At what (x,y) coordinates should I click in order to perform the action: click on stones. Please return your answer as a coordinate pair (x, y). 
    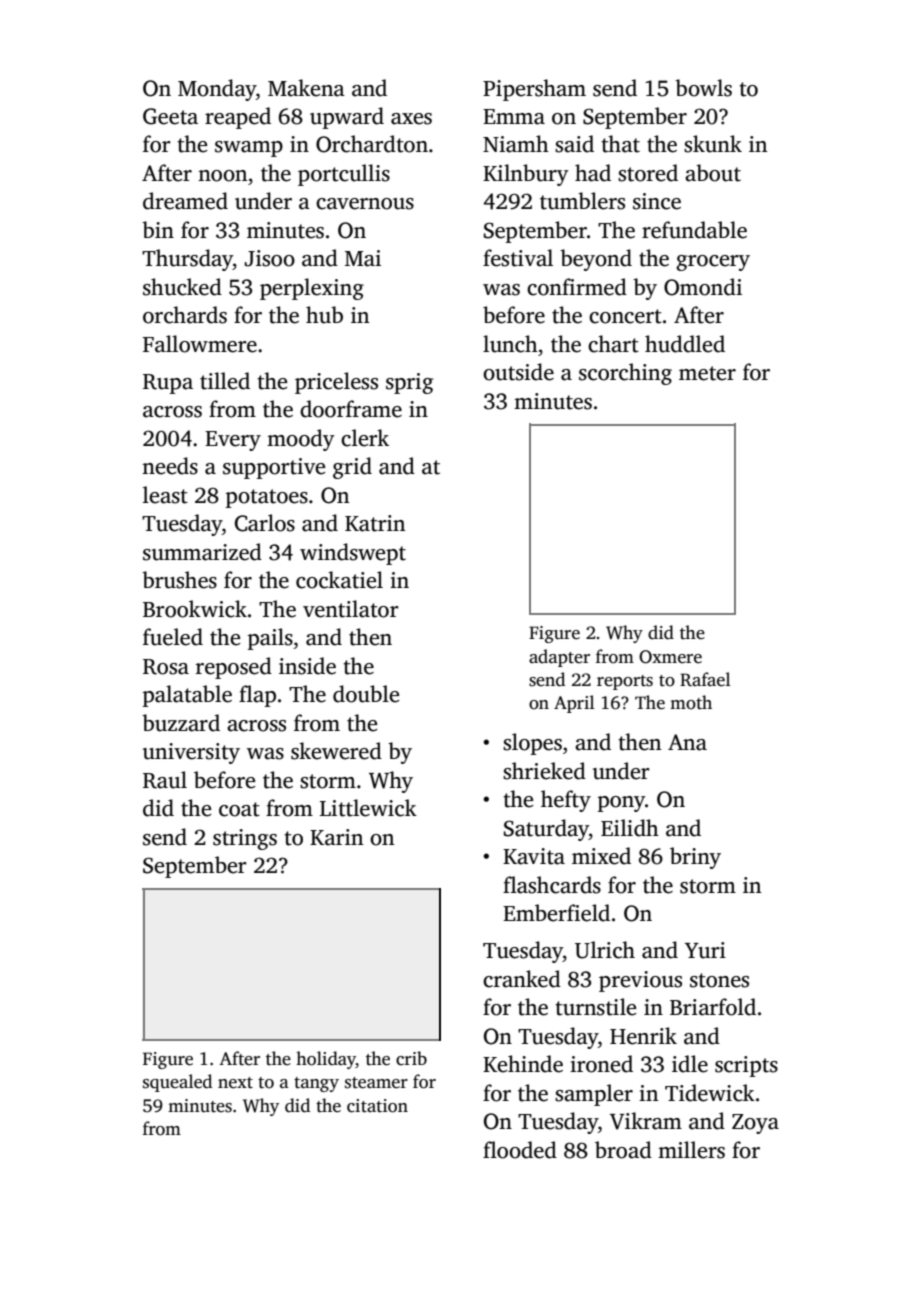
    Looking at the image, I should click on (719, 980).
